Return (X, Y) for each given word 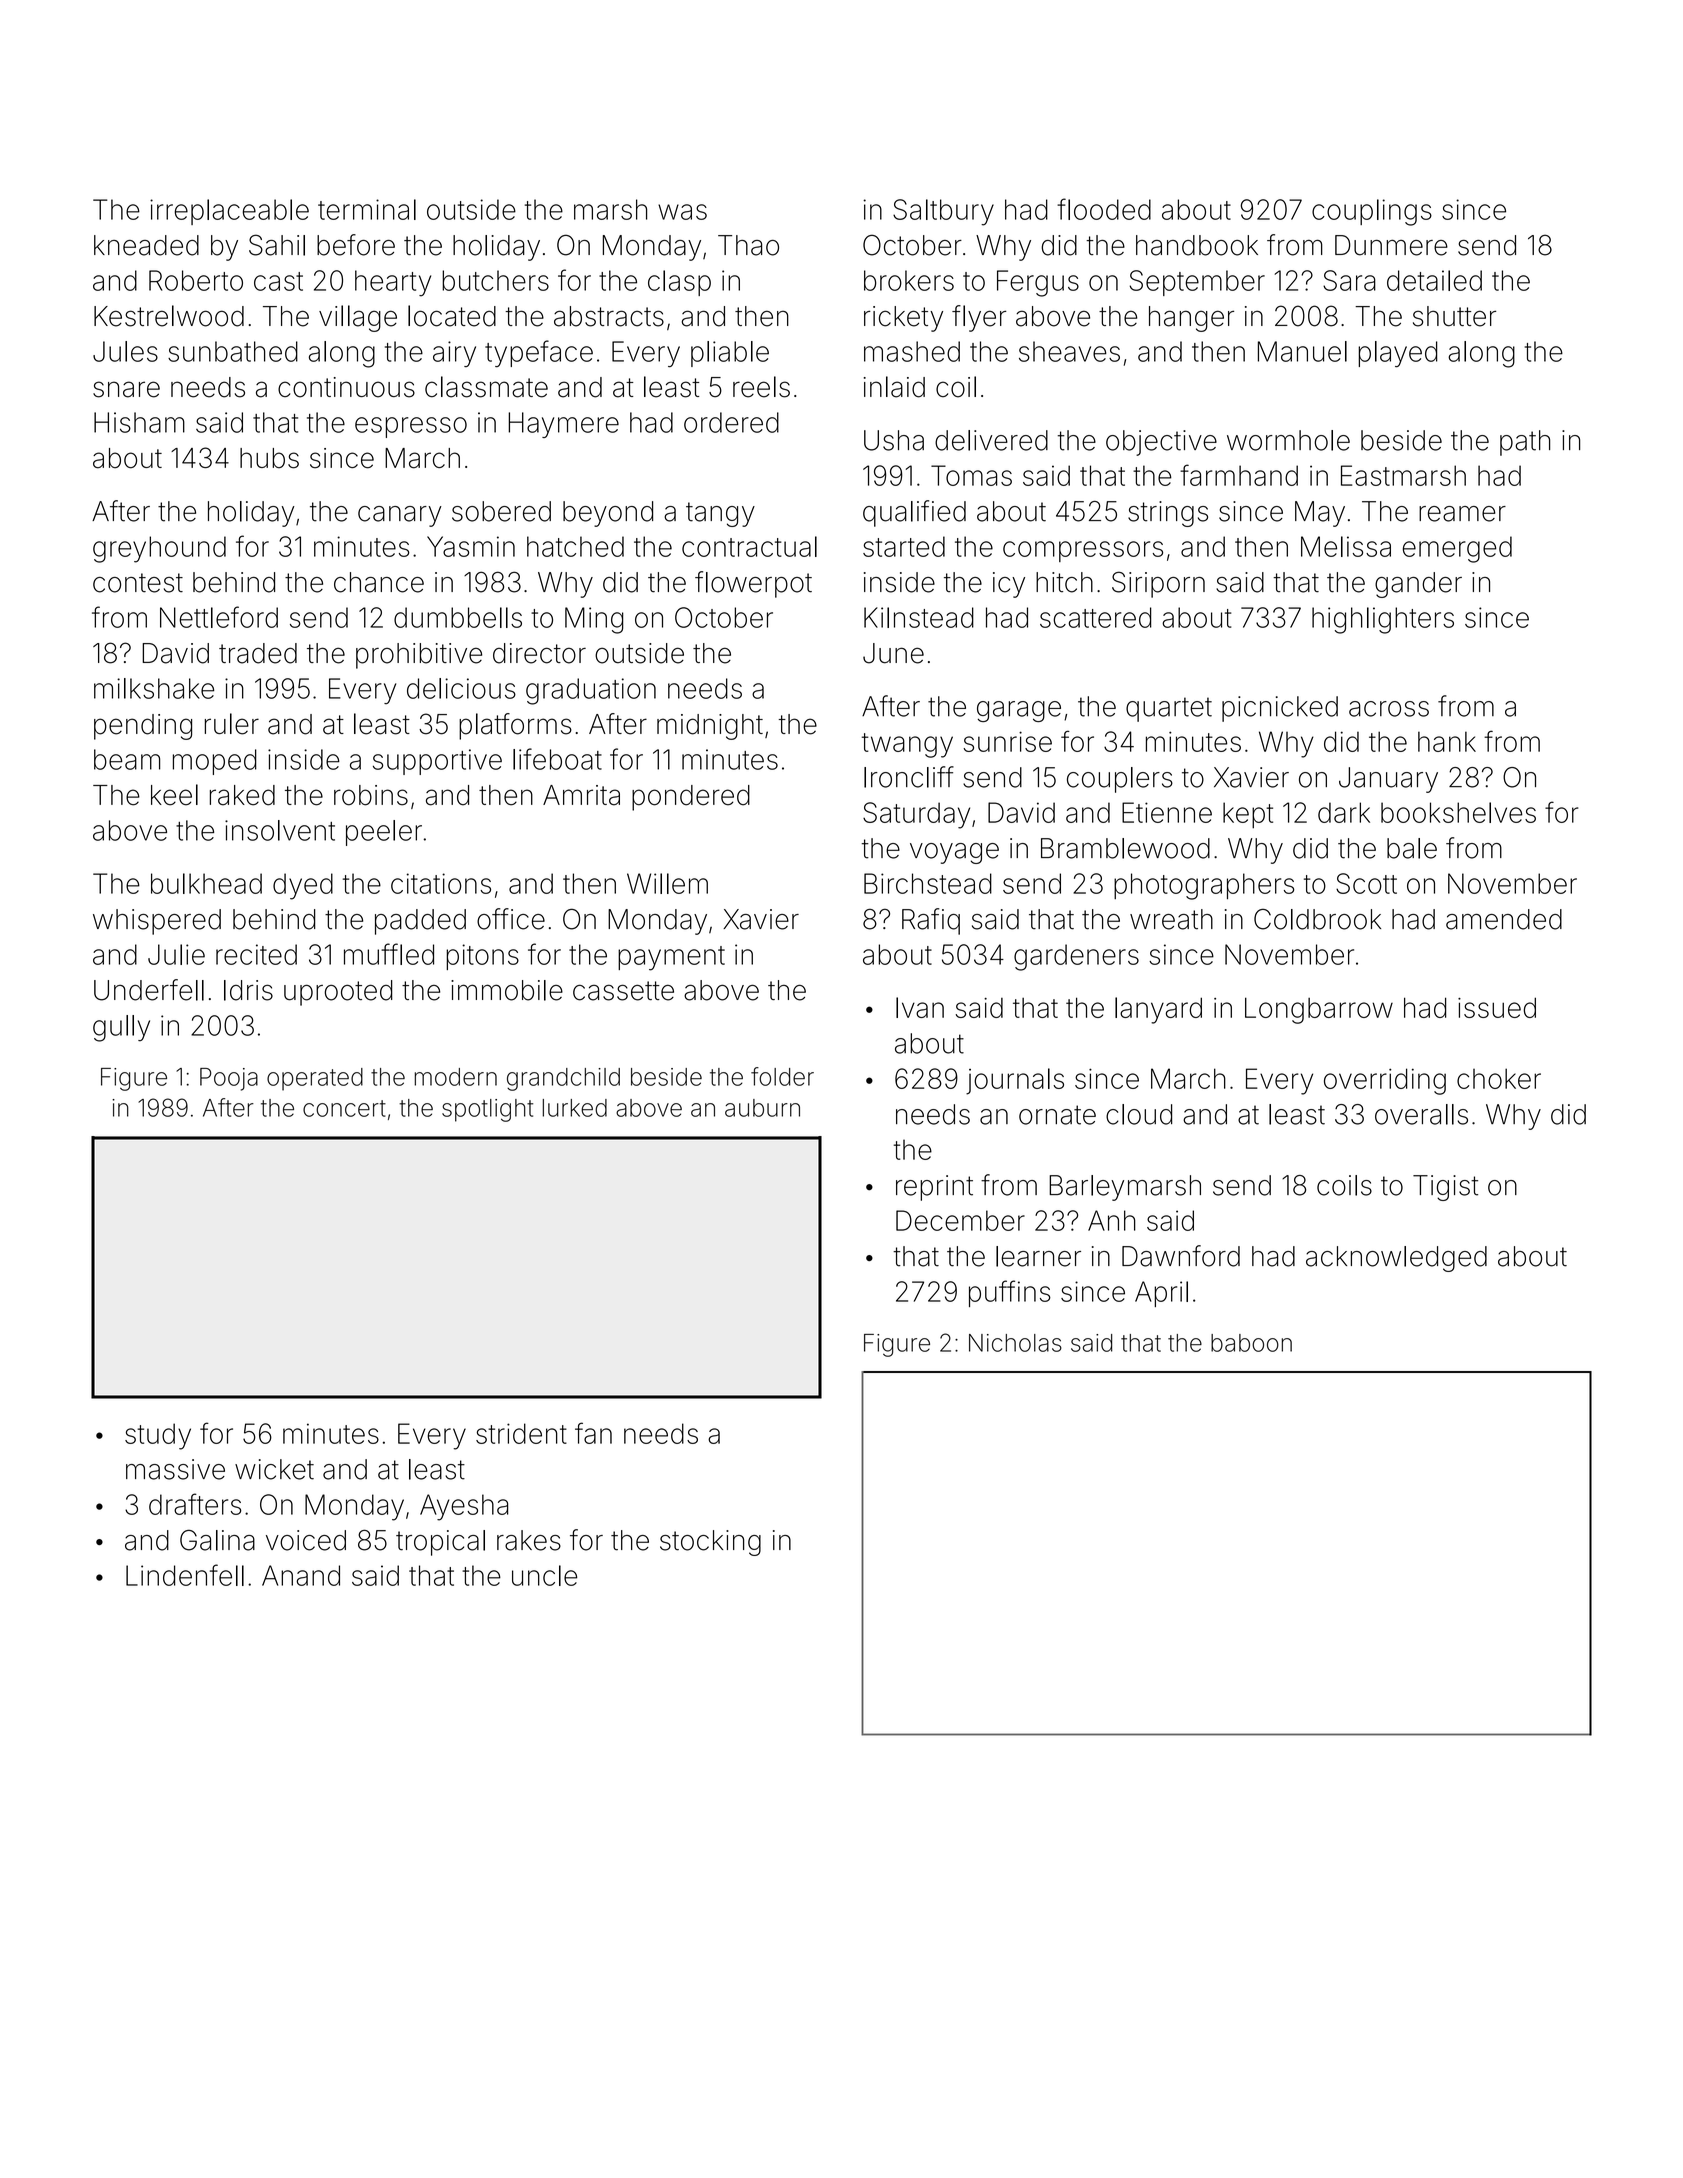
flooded (1104, 209)
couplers (1120, 780)
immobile (507, 990)
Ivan (920, 1007)
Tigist (1445, 1188)
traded (258, 653)
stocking (710, 1543)
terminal (367, 209)
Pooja (229, 1079)
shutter (1454, 316)
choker (1499, 1078)
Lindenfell (185, 1575)
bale (1412, 848)
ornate (1057, 1115)
